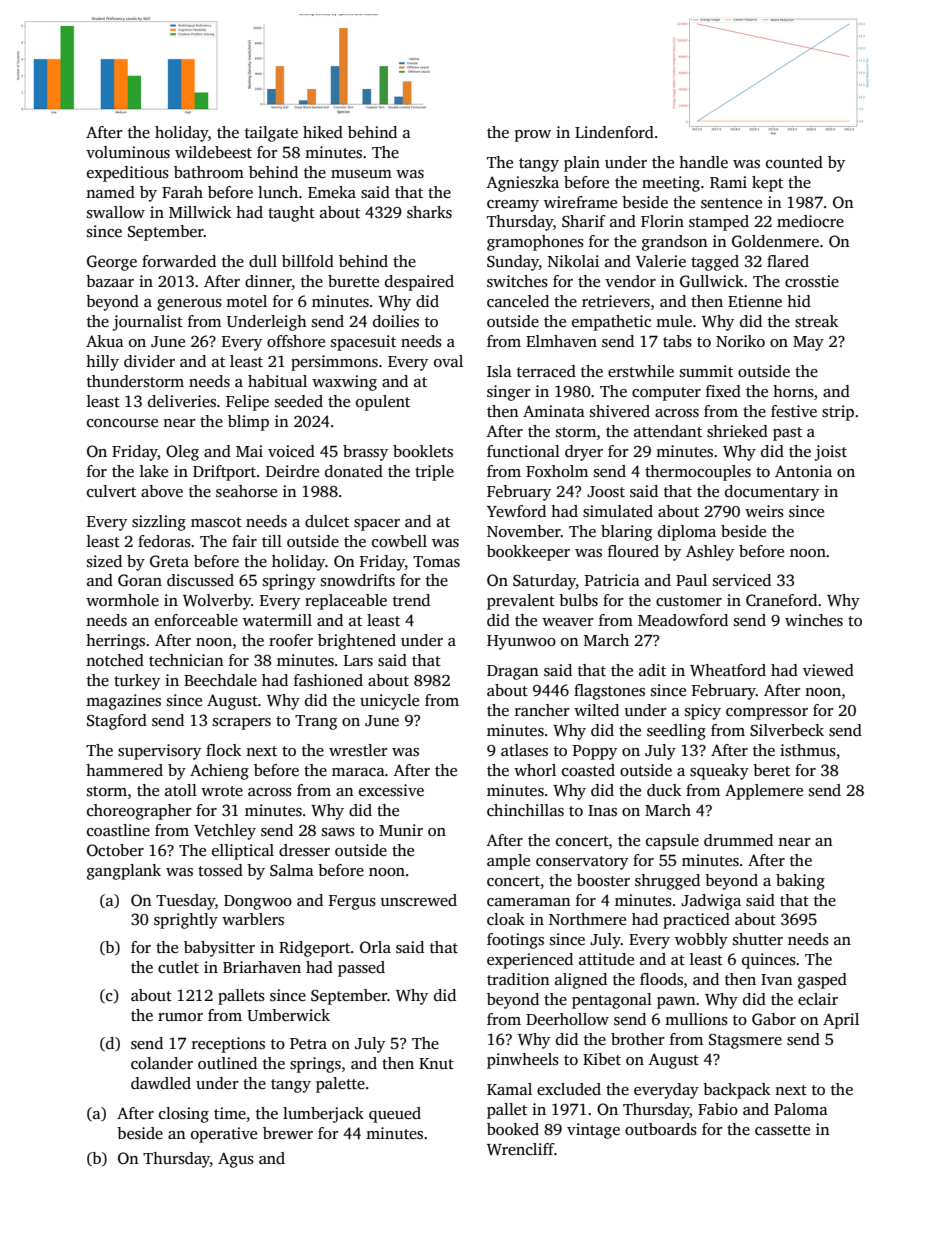 The width and height of the page is (952, 1233). I want to click on Etienne, so click(755, 301).
